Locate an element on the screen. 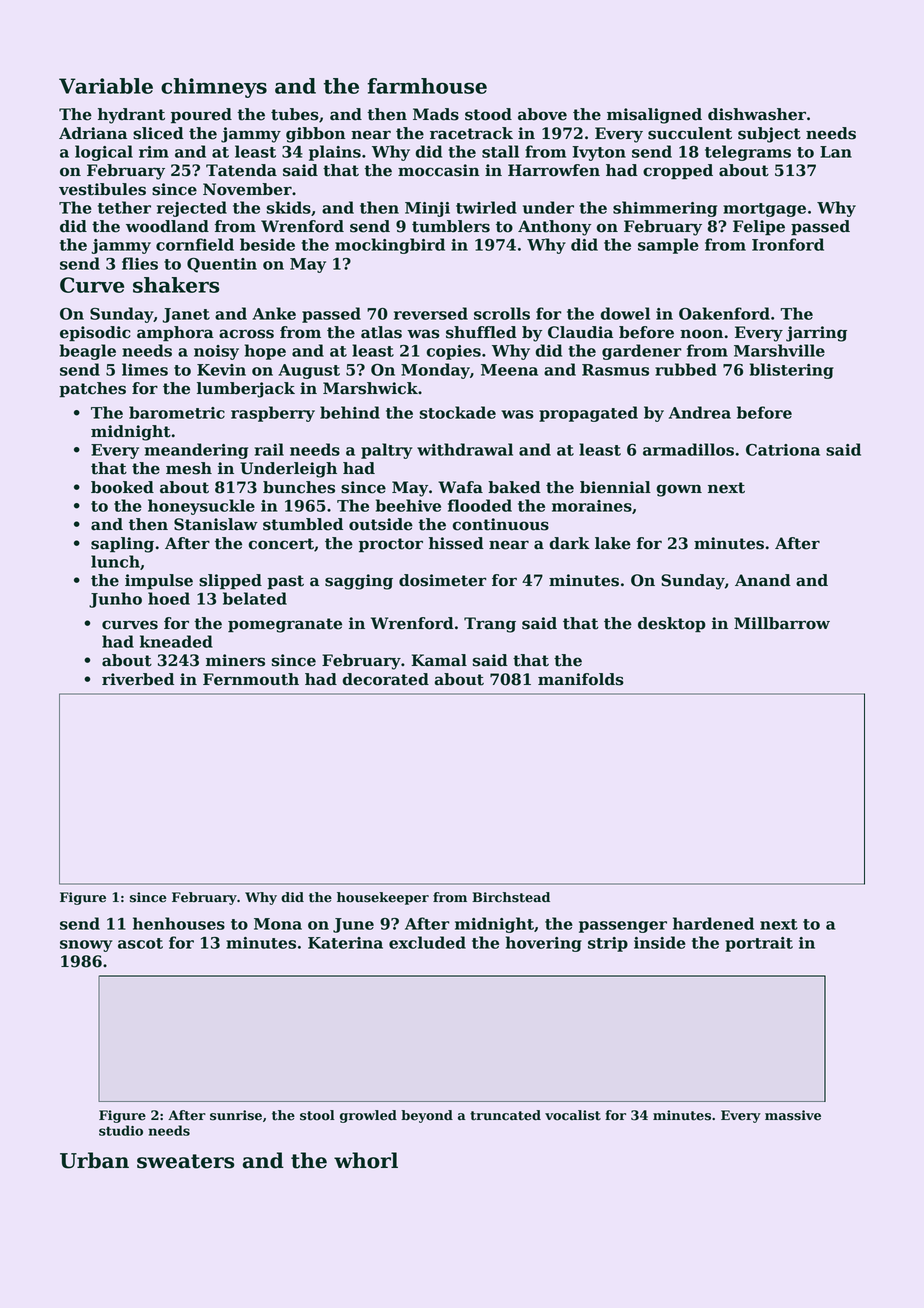  barometric is located at coordinates (177, 412).
